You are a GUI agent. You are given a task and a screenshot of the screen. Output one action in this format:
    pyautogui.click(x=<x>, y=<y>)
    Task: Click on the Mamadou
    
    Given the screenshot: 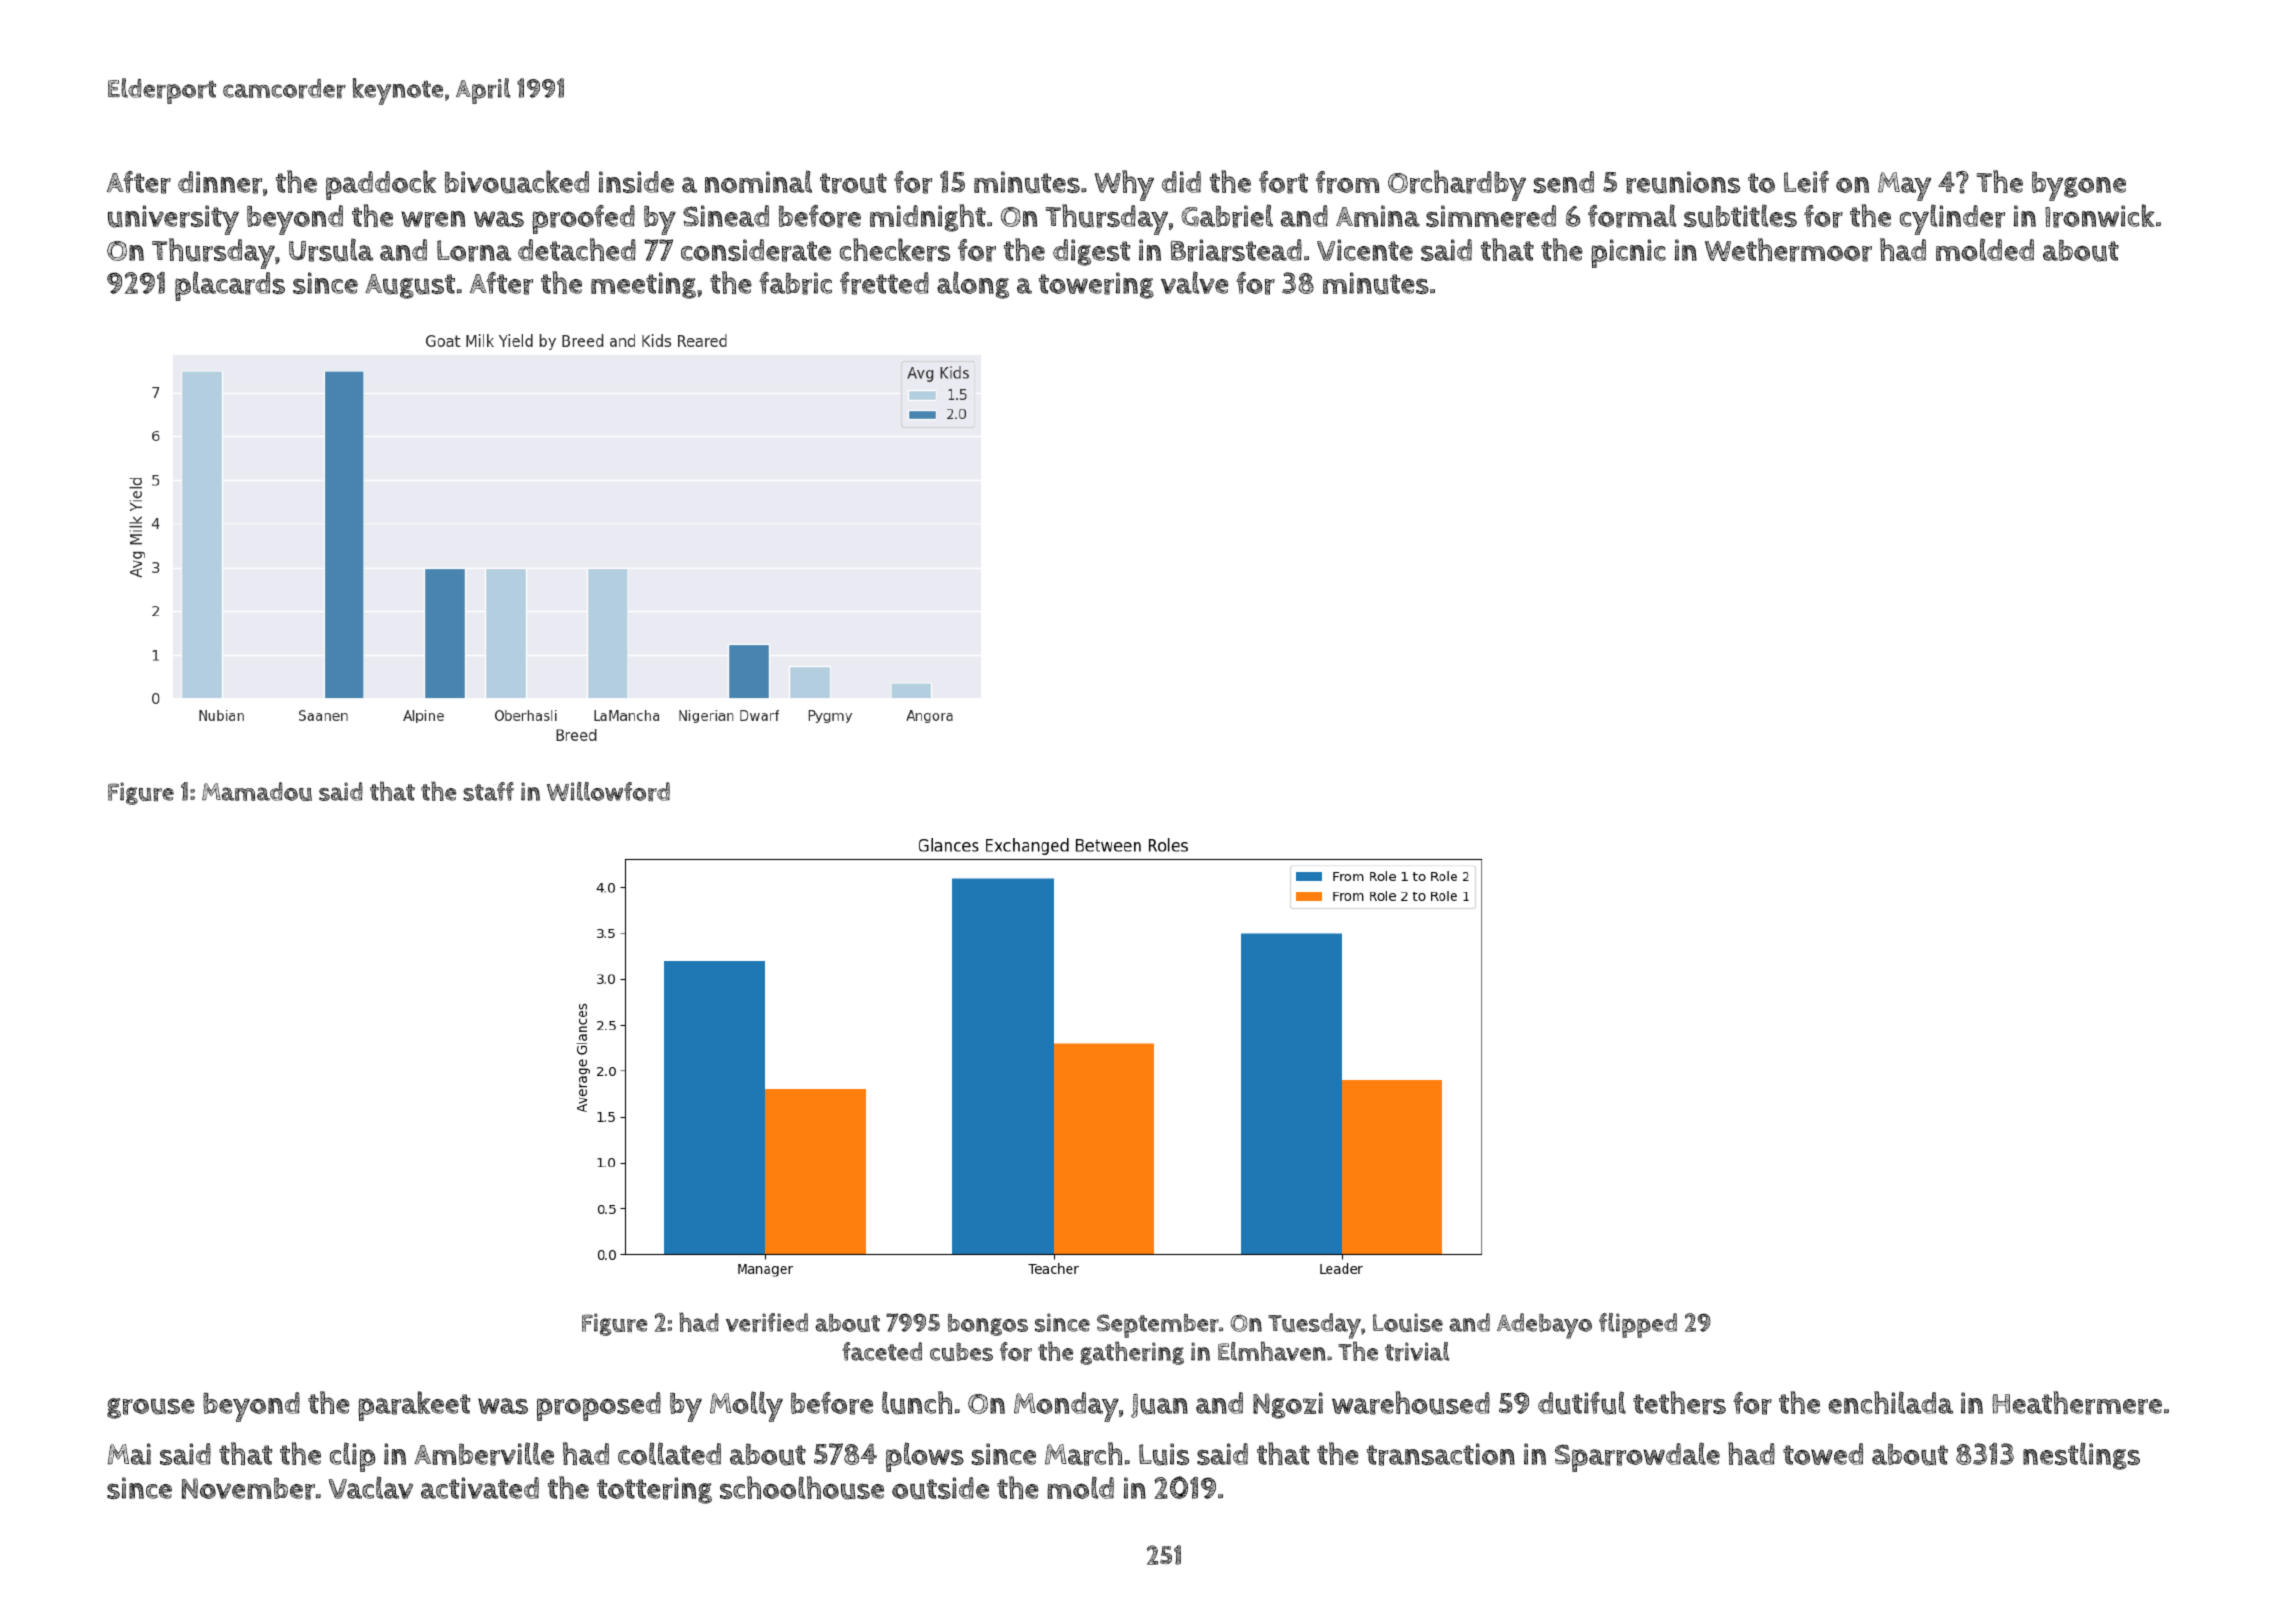 What is the action you would take?
    pyautogui.click(x=257, y=791)
